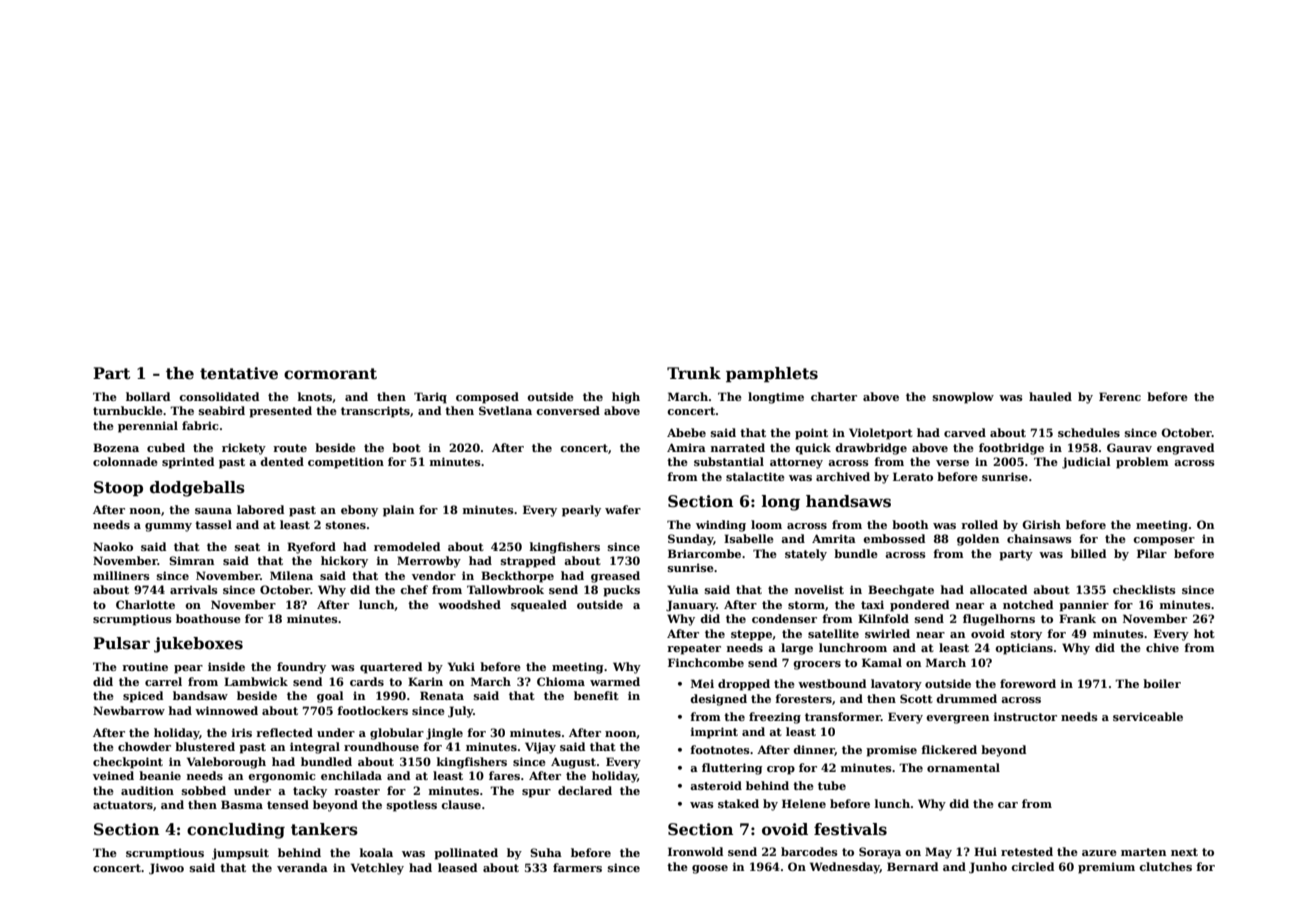 This page has width=1308, height=924. What do you see at coordinates (377, 869) in the page?
I see `Vetchley` at bounding box center [377, 869].
